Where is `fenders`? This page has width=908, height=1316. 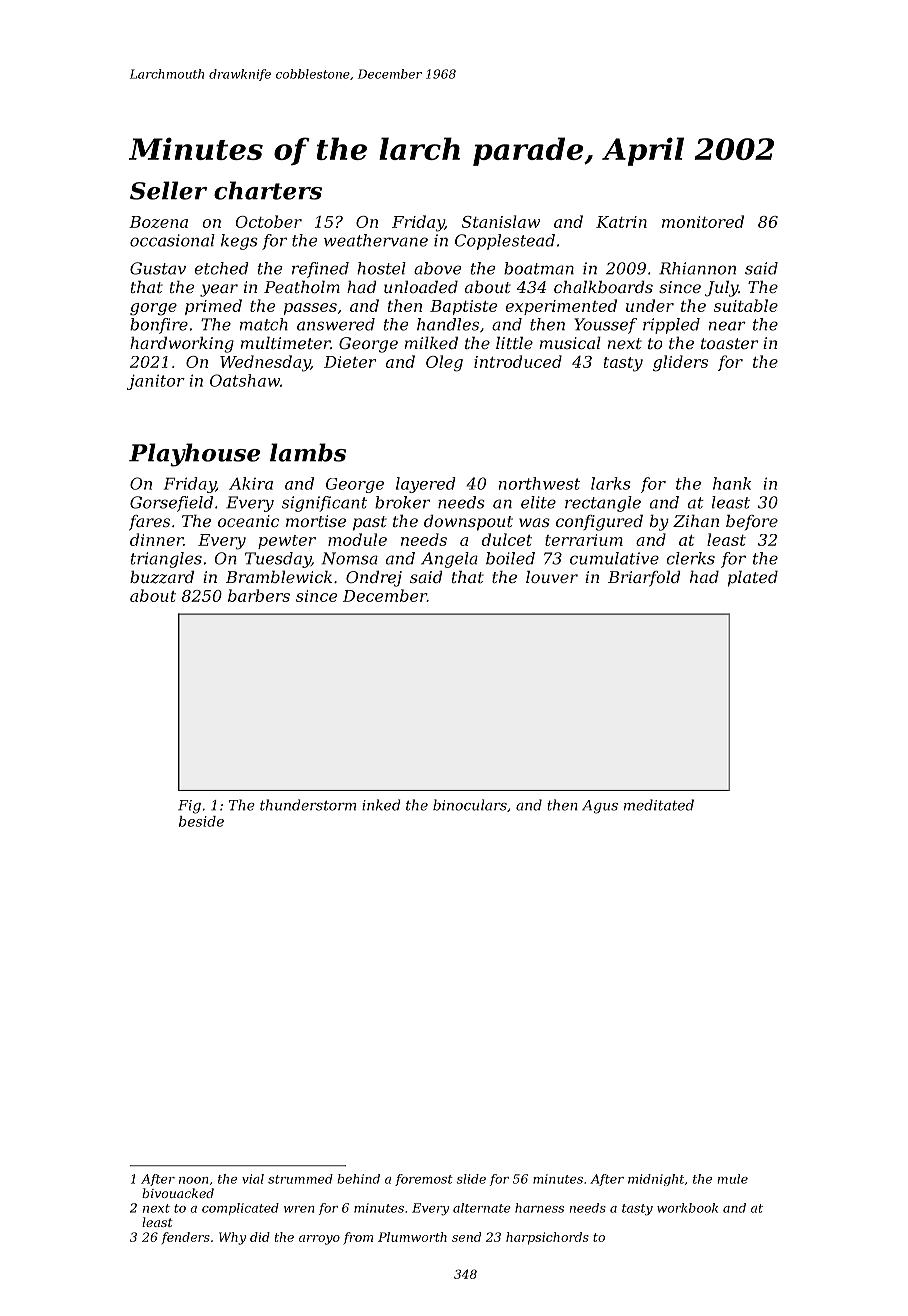 fenders is located at coordinates (186, 1238).
